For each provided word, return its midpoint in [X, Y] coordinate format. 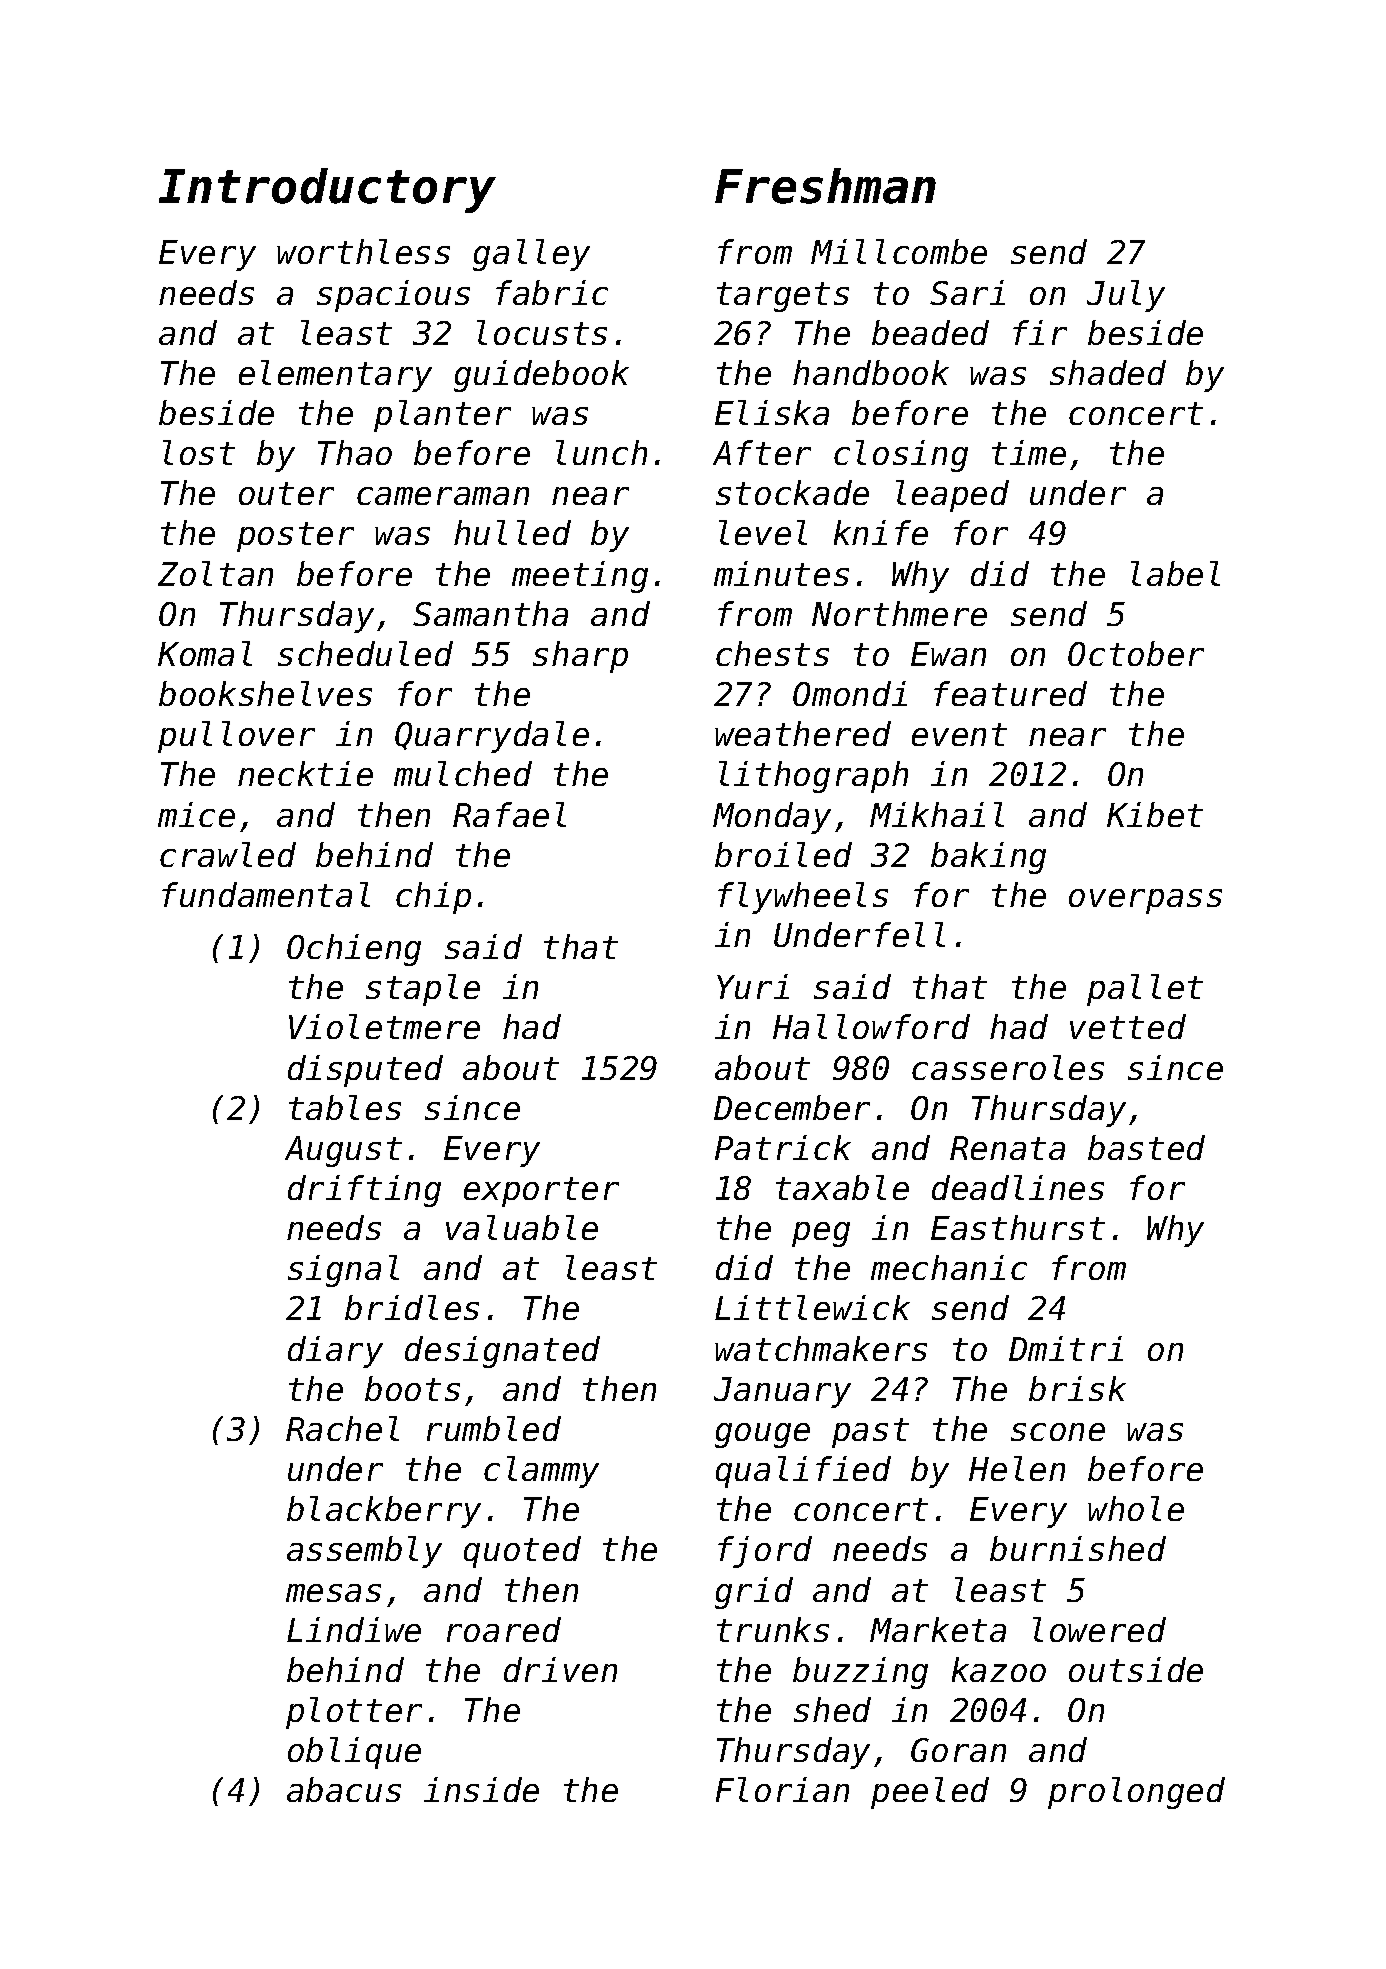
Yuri [753, 986]
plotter [354, 1713]
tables [345, 1107]
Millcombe [899, 251]
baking [988, 858]
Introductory [327, 190]
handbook [871, 372]
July [1126, 296]
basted [1146, 1147]
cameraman [443, 496]
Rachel [342, 1428]
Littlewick [812, 1307]
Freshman [825, 186]
